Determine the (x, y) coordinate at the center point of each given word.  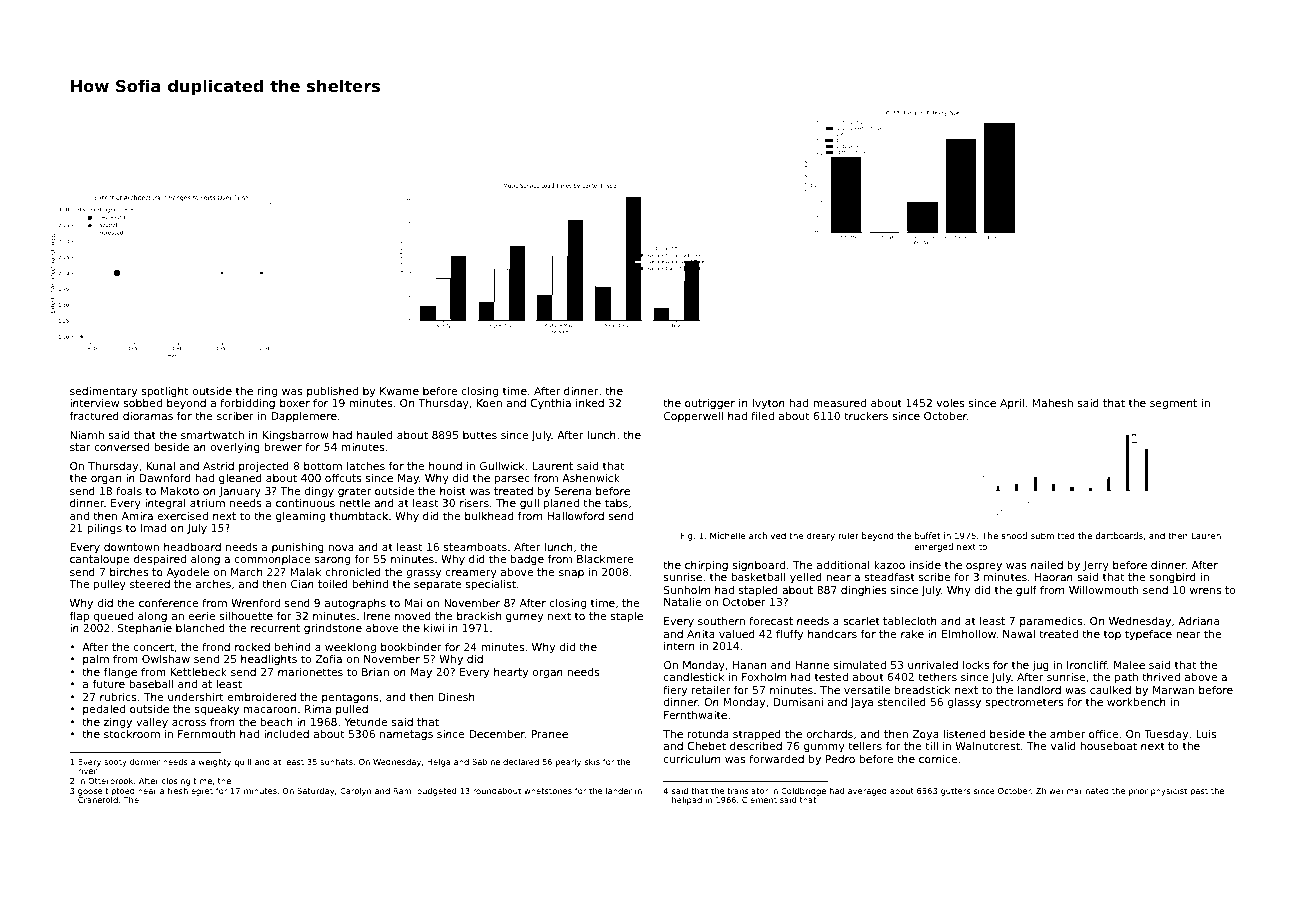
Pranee (550, 734)
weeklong (350, 648)
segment (1173, 404)
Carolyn (355, 791)
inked (590, 403)
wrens (1205, 591)
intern (679, 646)
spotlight (164, 392)
